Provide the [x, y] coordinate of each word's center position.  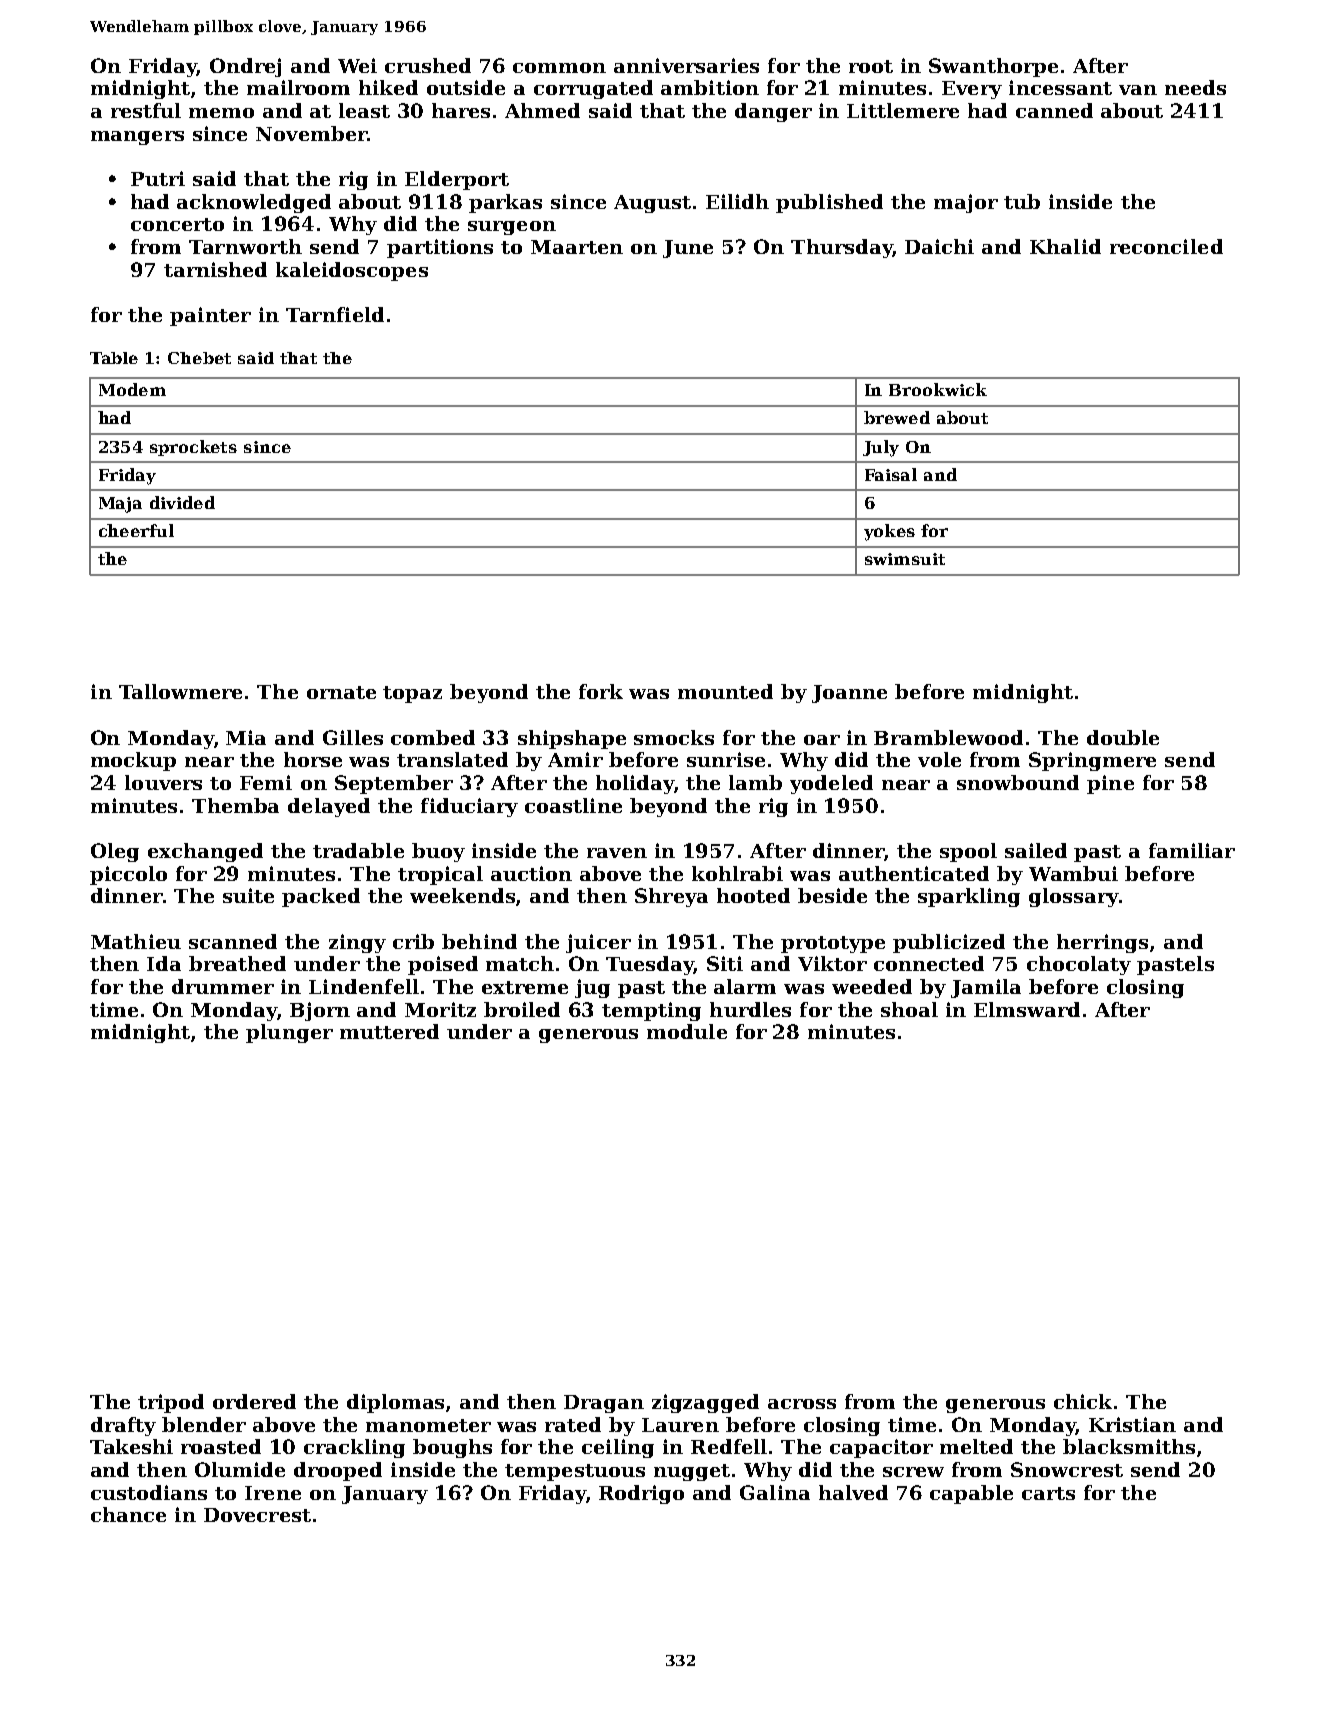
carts [1048, 1493]
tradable [358, 850]
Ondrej [245, 67]
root [871, 66]
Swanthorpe [993, 67]
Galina [775, 1492]
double [1123, 737]
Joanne [849, 694]
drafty [123, 1426]
